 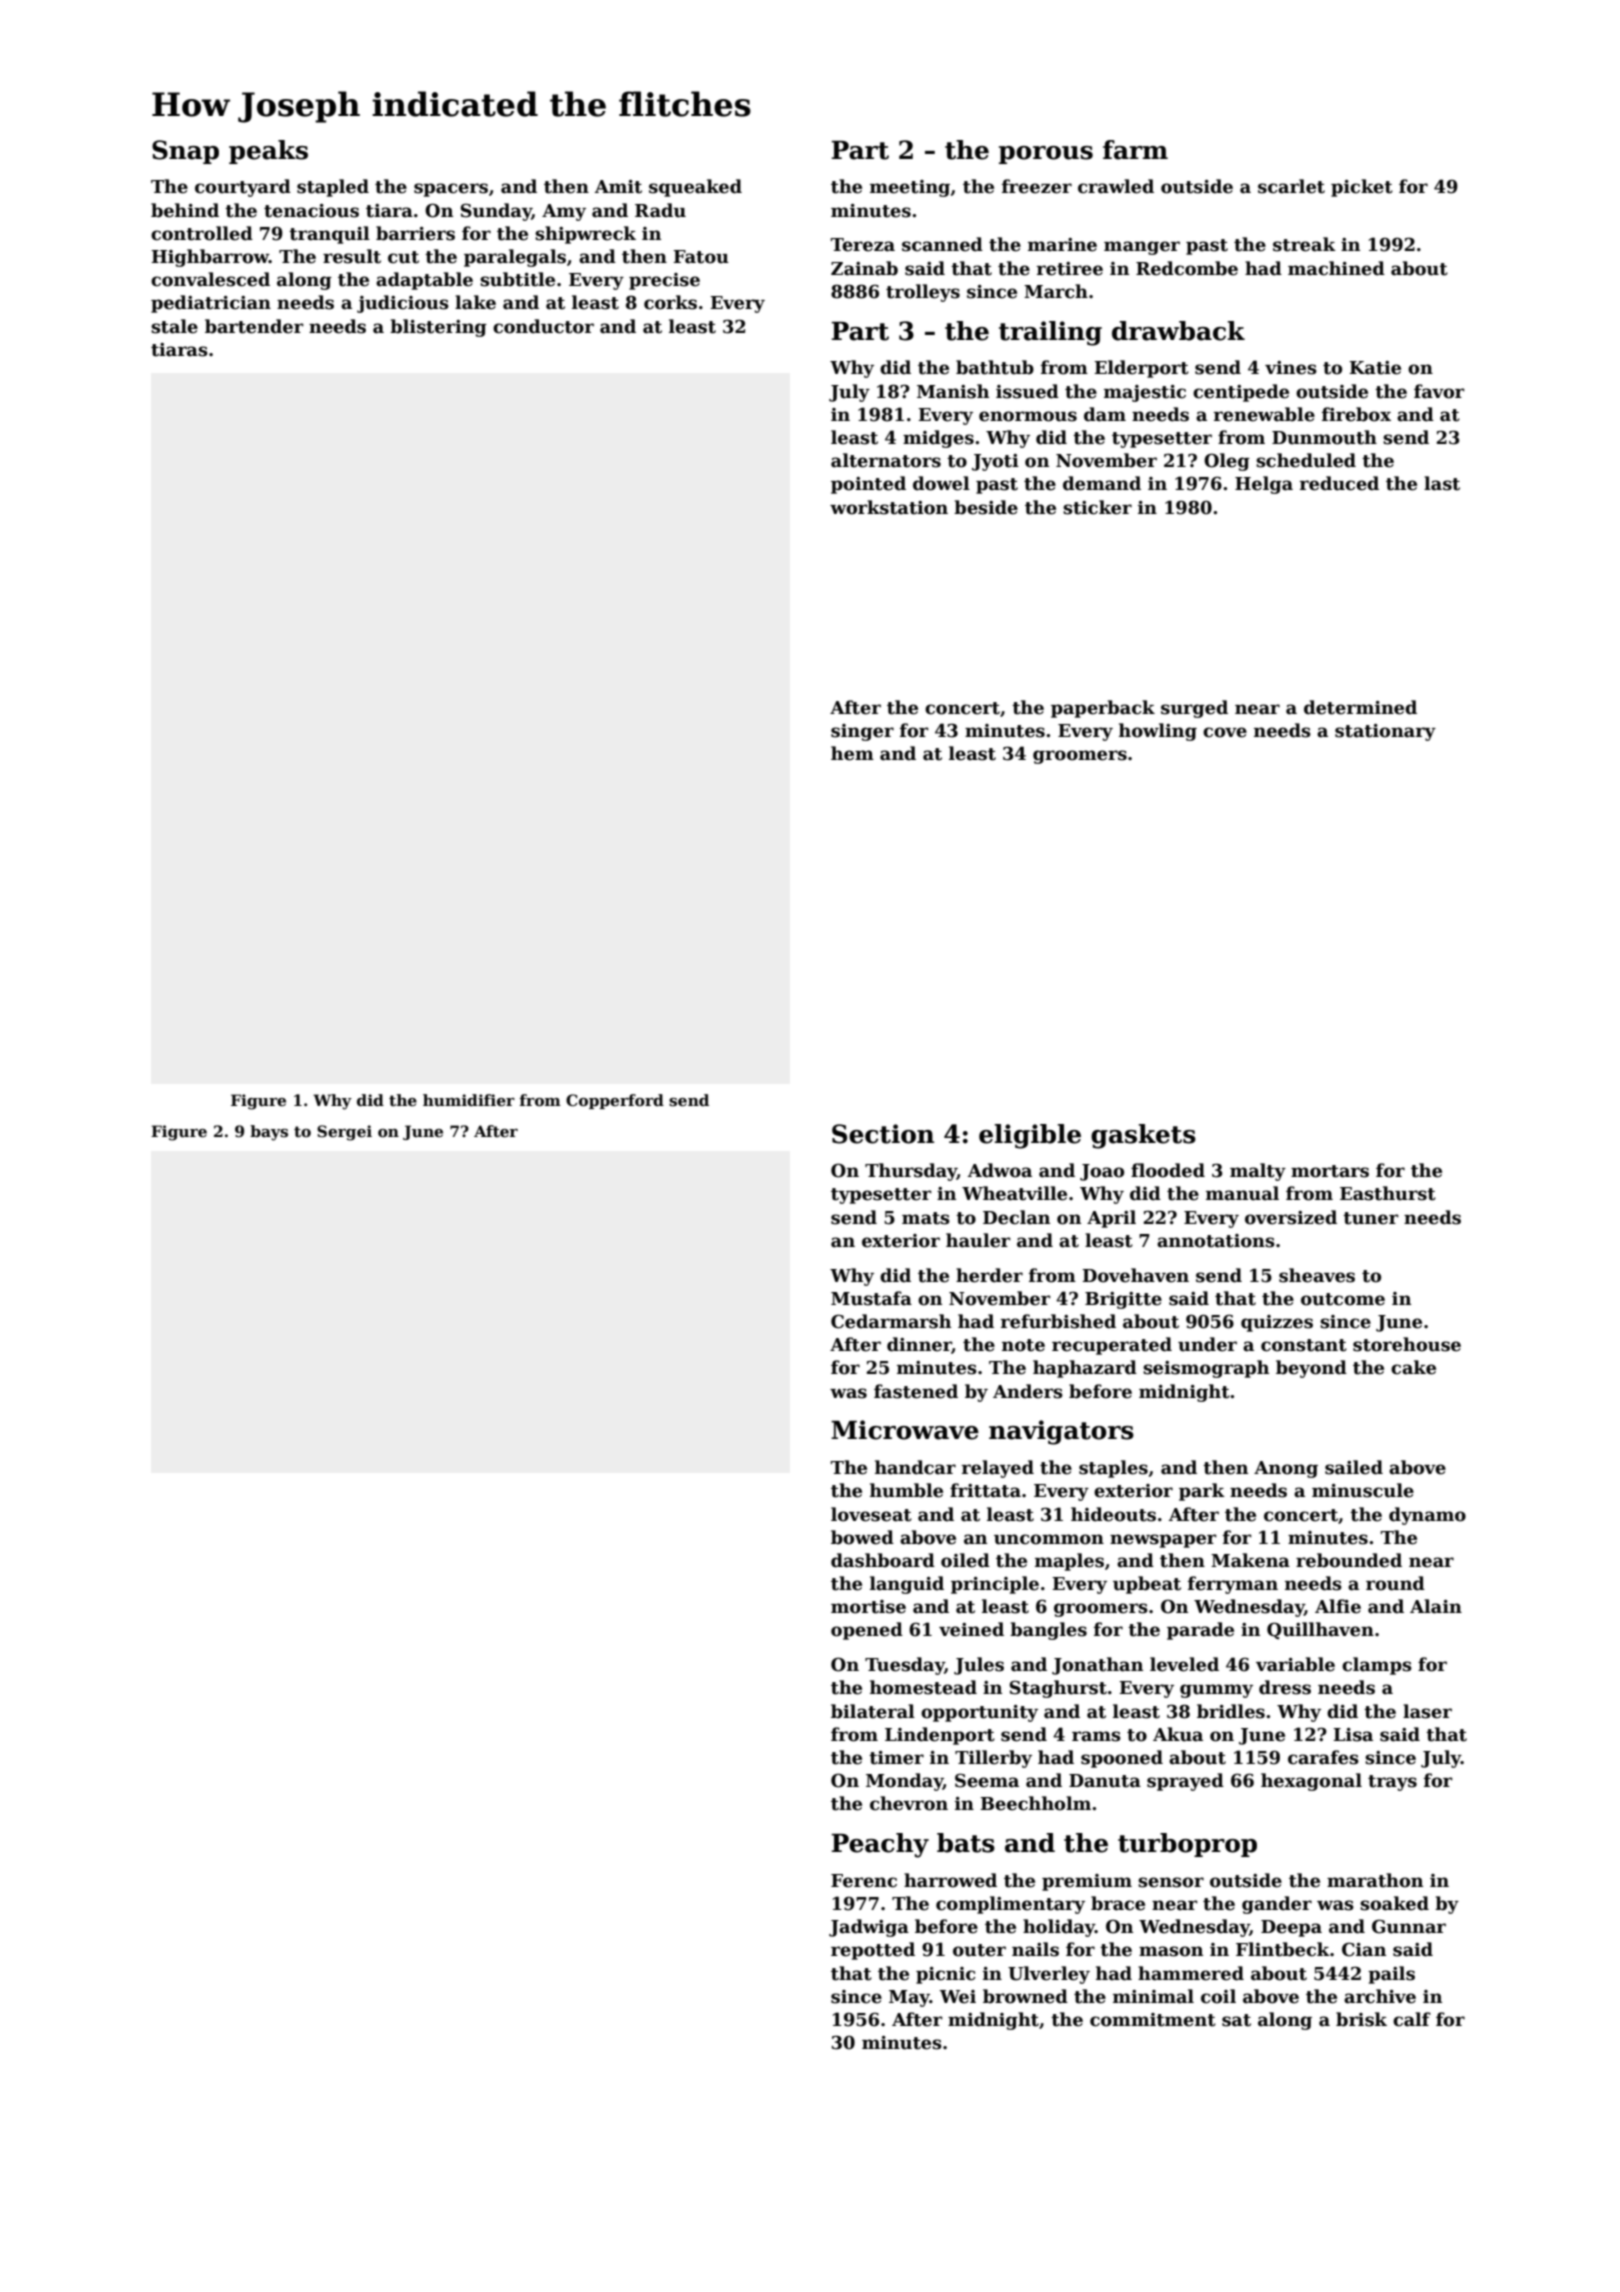 I want to click on machined, so click(x=1336, y=268).
